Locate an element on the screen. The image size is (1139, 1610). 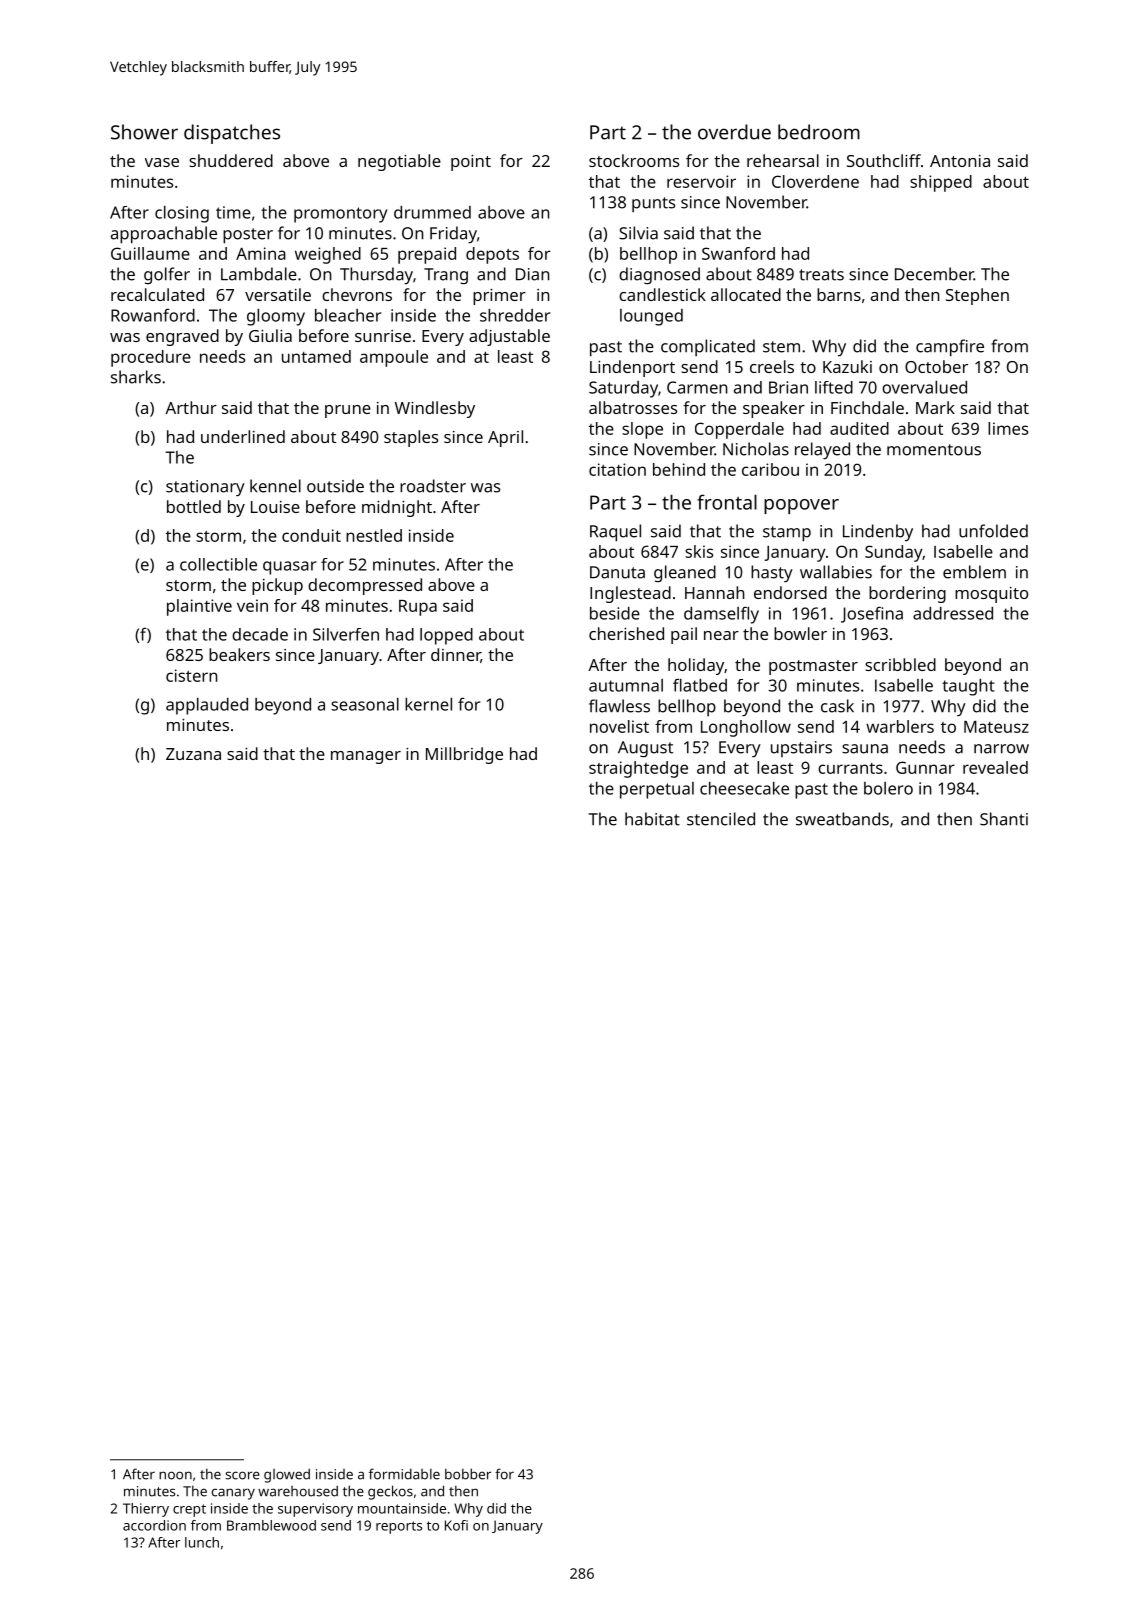
versatile is located at coordinates (278, 294).
